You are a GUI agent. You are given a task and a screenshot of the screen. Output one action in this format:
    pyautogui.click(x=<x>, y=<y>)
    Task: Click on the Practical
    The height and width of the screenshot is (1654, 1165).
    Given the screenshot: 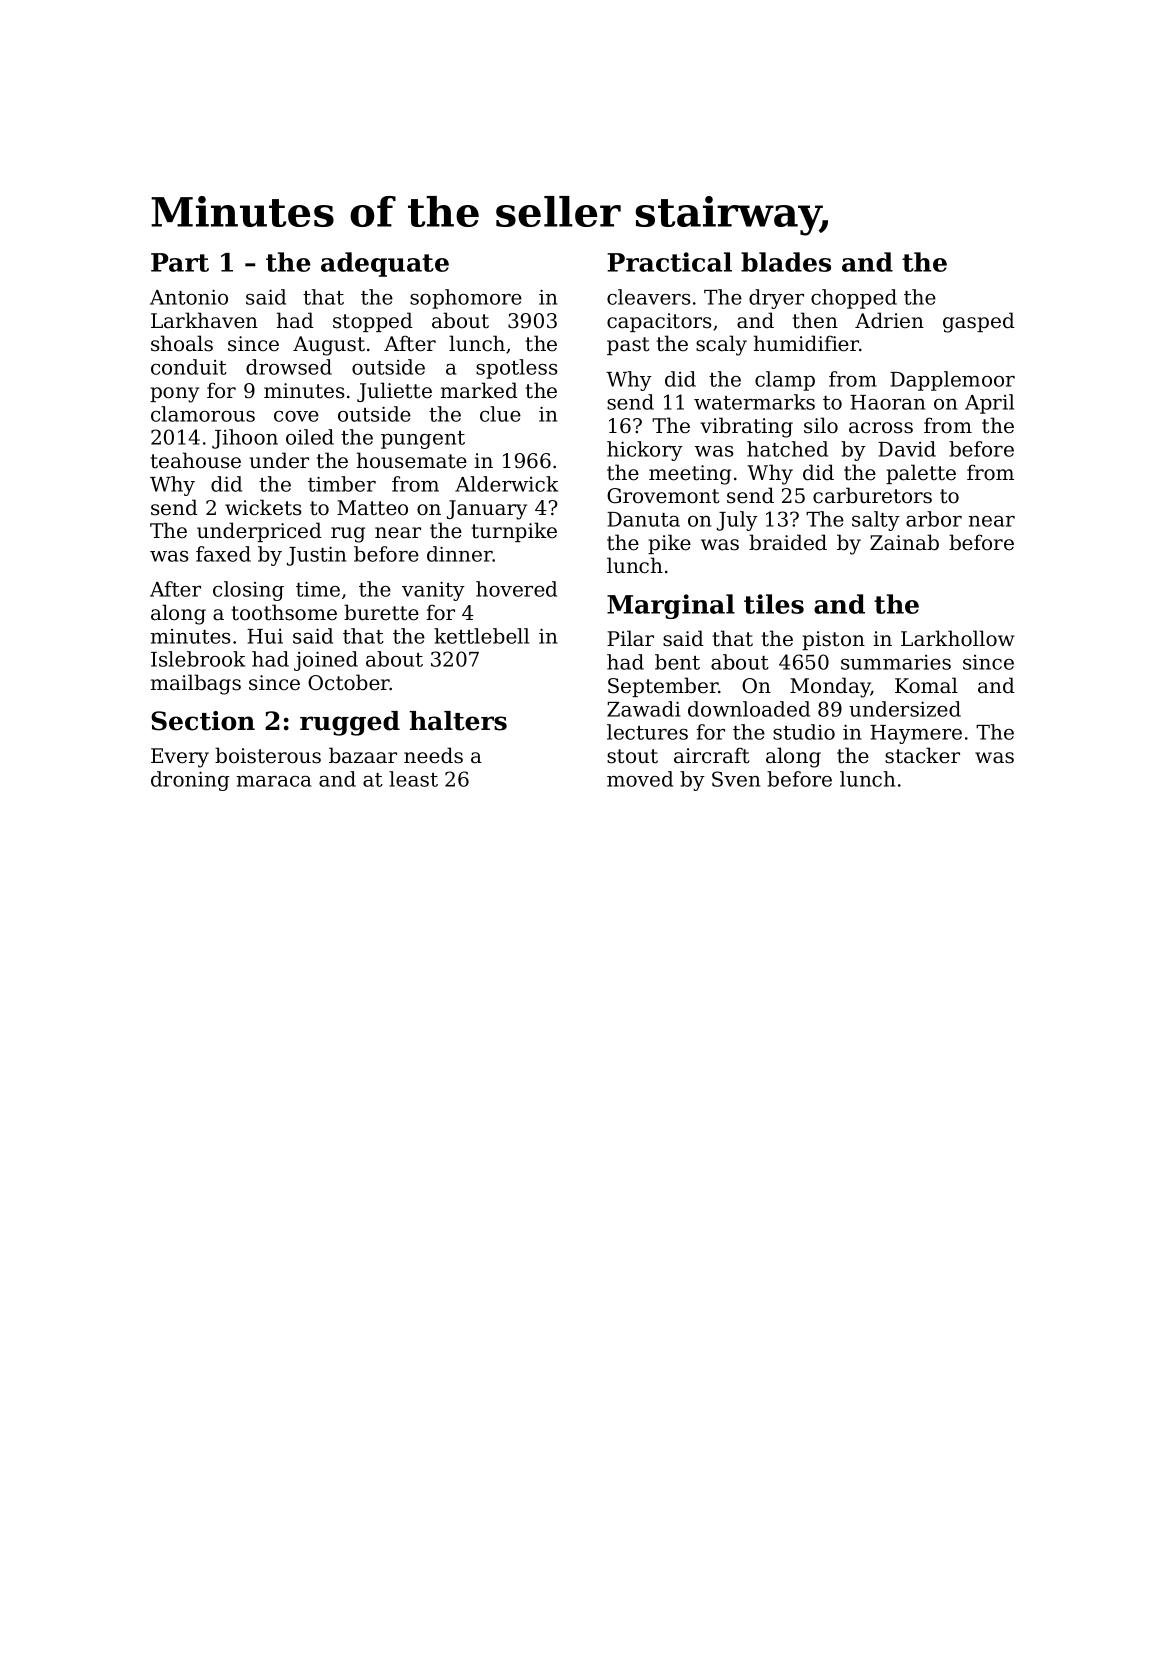 What is the action you would take?
    pyautogui.click(x=669, y=262)
